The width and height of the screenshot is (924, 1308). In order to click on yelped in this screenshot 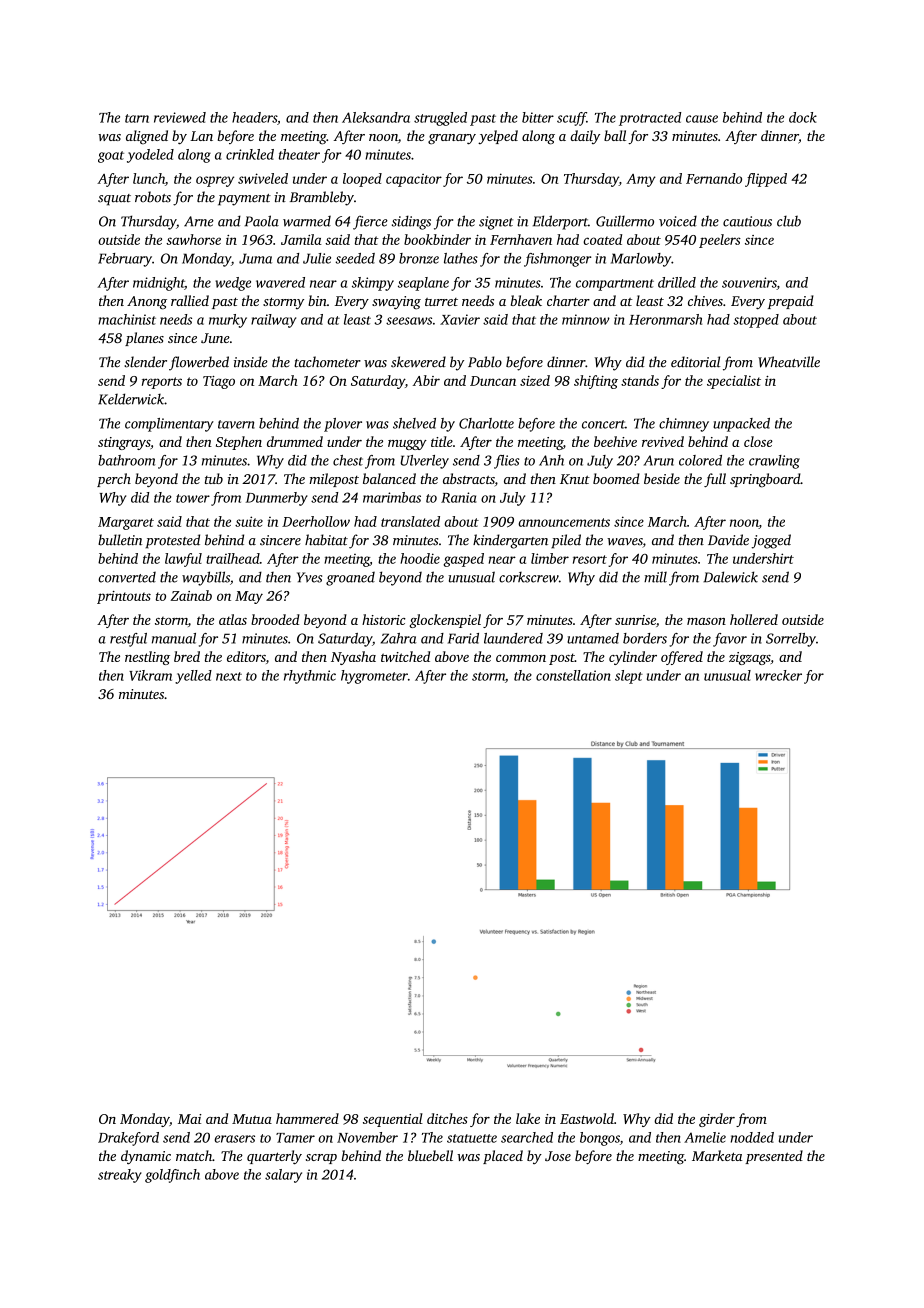, I will do `click(498, 137)`.
